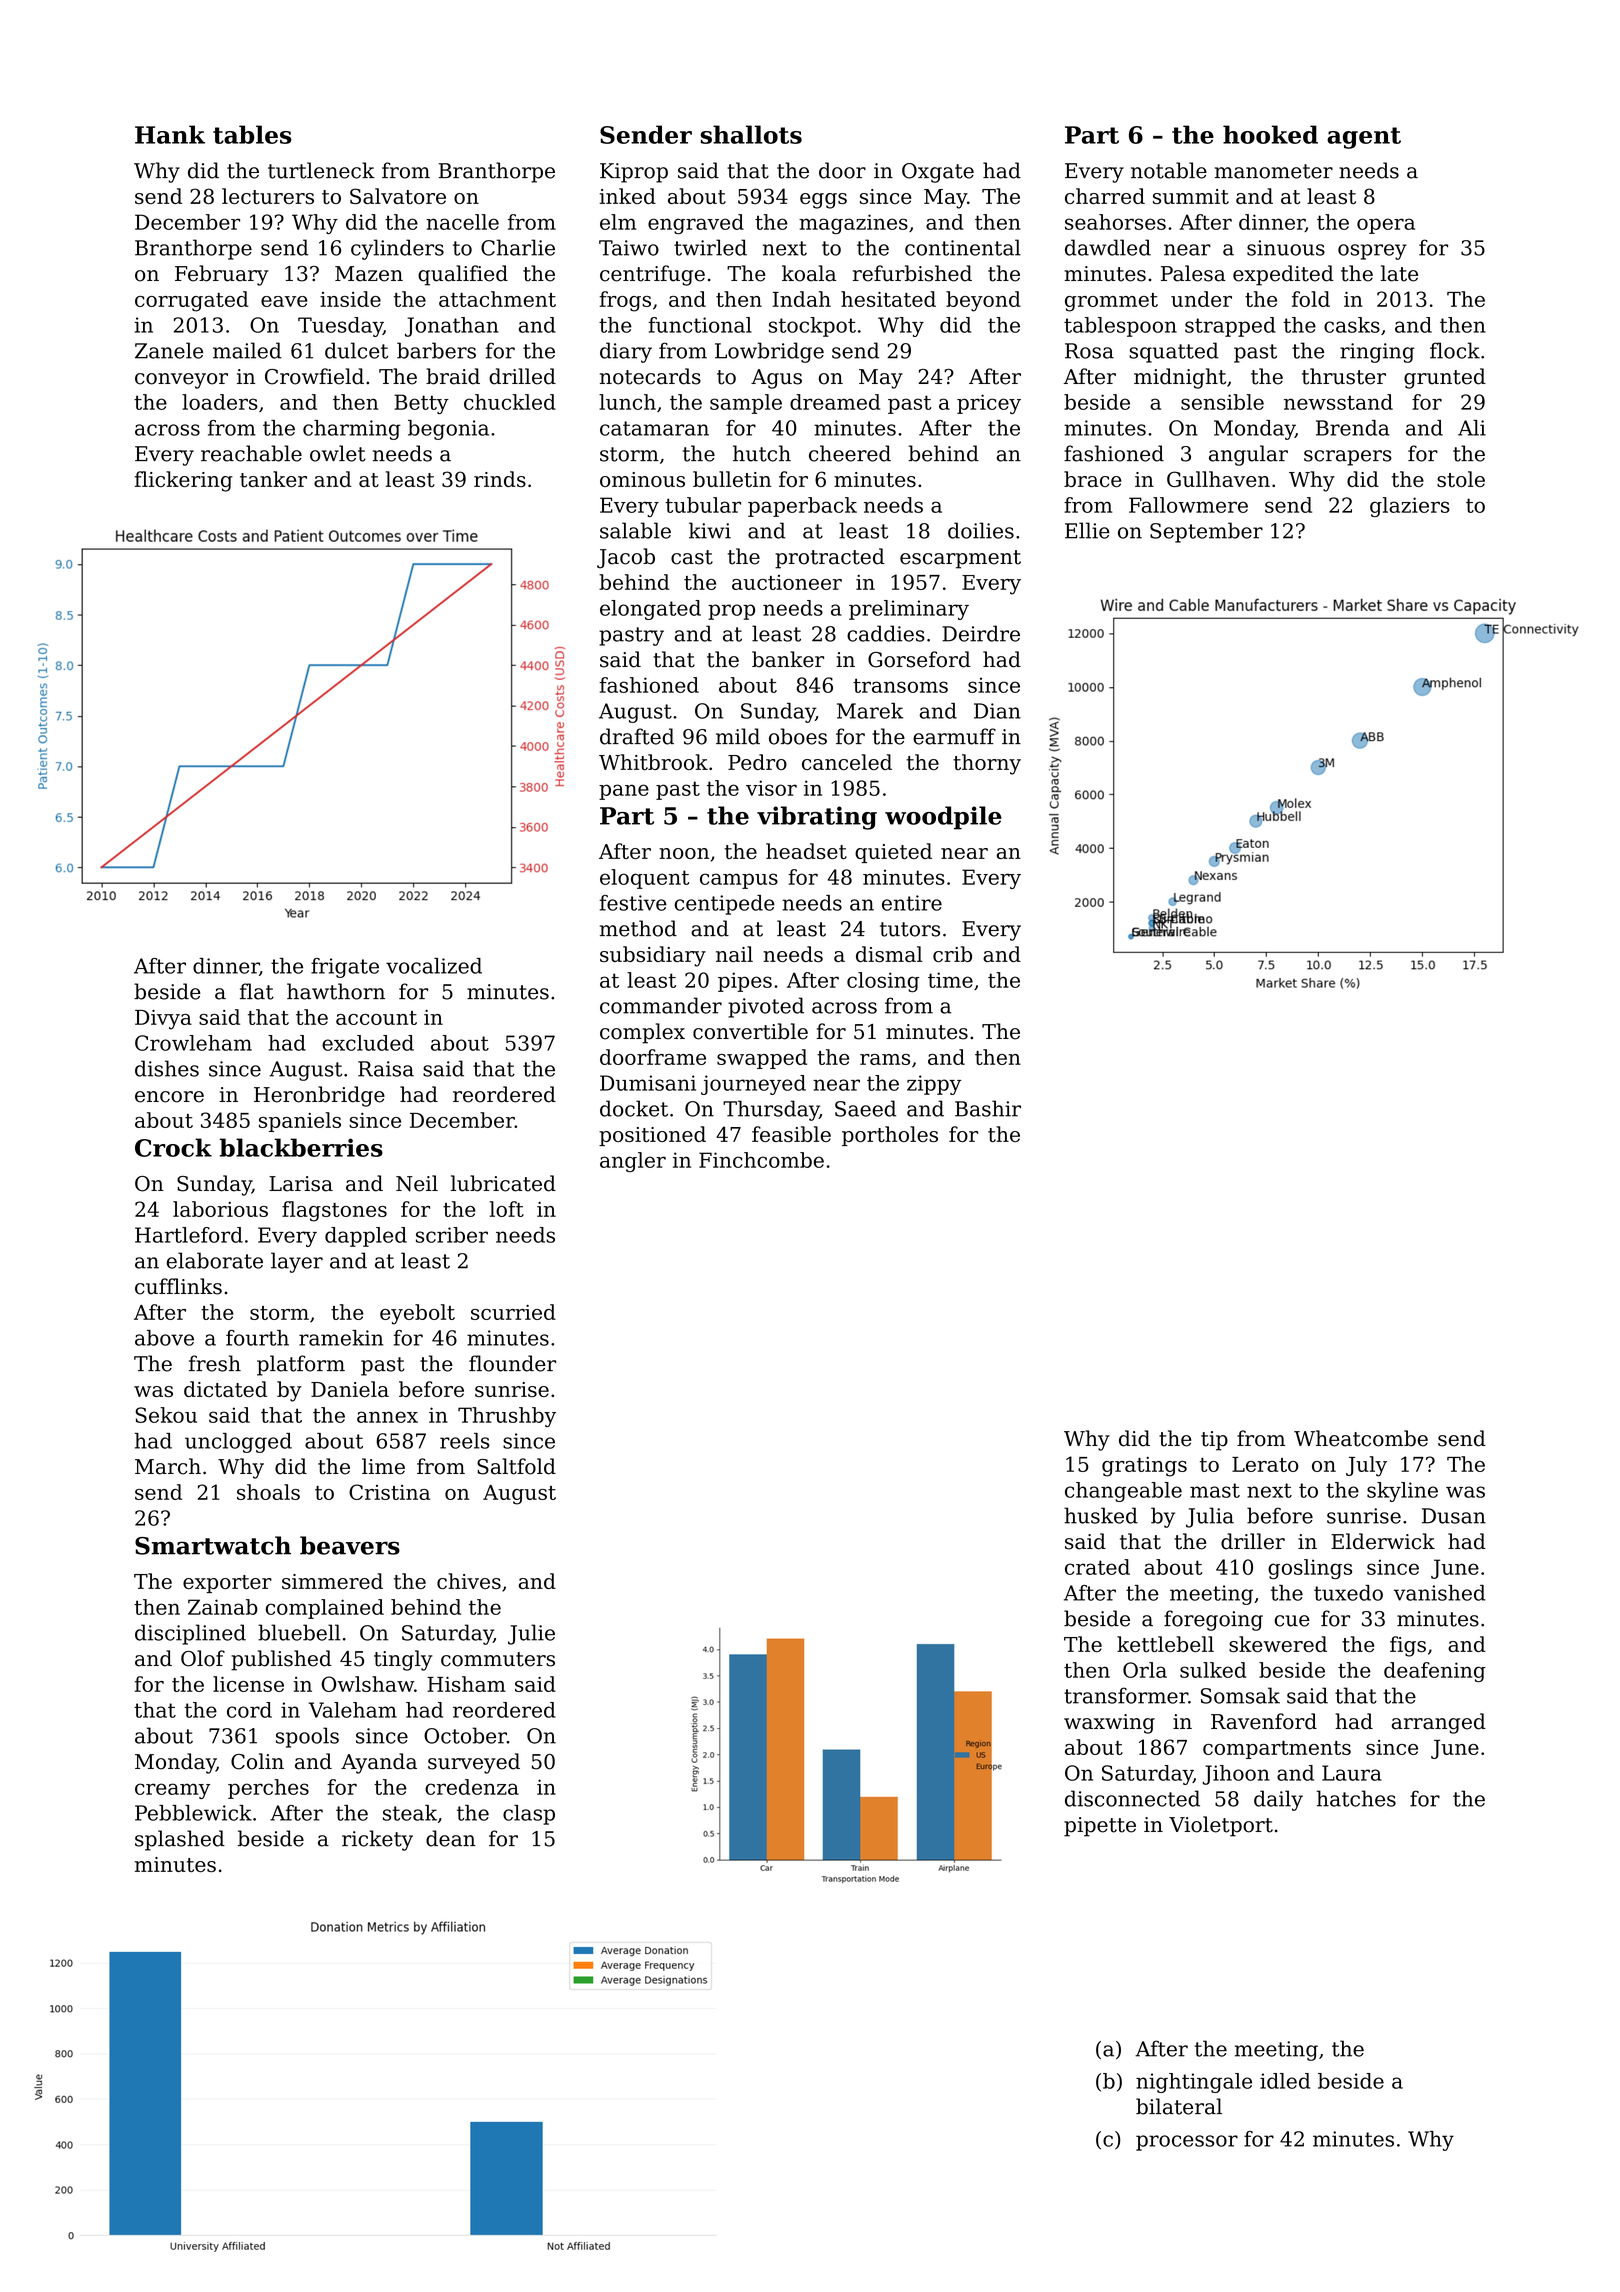 This document has height=2292, width=1620. I want to click on rickety, so click(377, 1840).
